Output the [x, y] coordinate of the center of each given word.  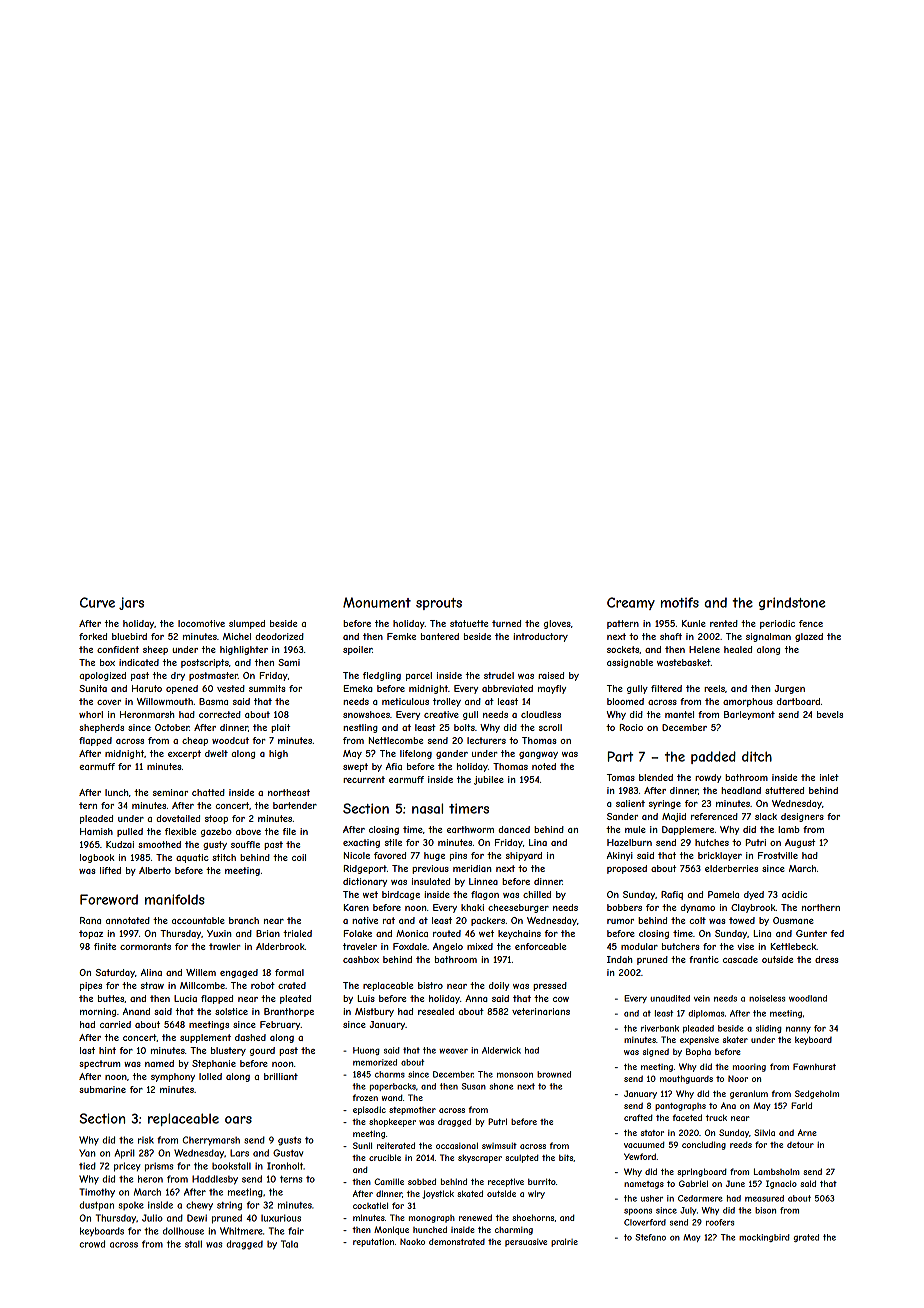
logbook [97, 858]
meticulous [405, 701]
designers [802, 817]
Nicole [357, 855]
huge [434, 856]
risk [146, 1140]
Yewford [640, 1156]
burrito [542, 1181]
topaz [91, 934]
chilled [537, 894]
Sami [289, 662]
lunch [116, 792]
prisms [159, 1167]
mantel [679, 714]
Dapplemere [688, 830]
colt [697, 920]
